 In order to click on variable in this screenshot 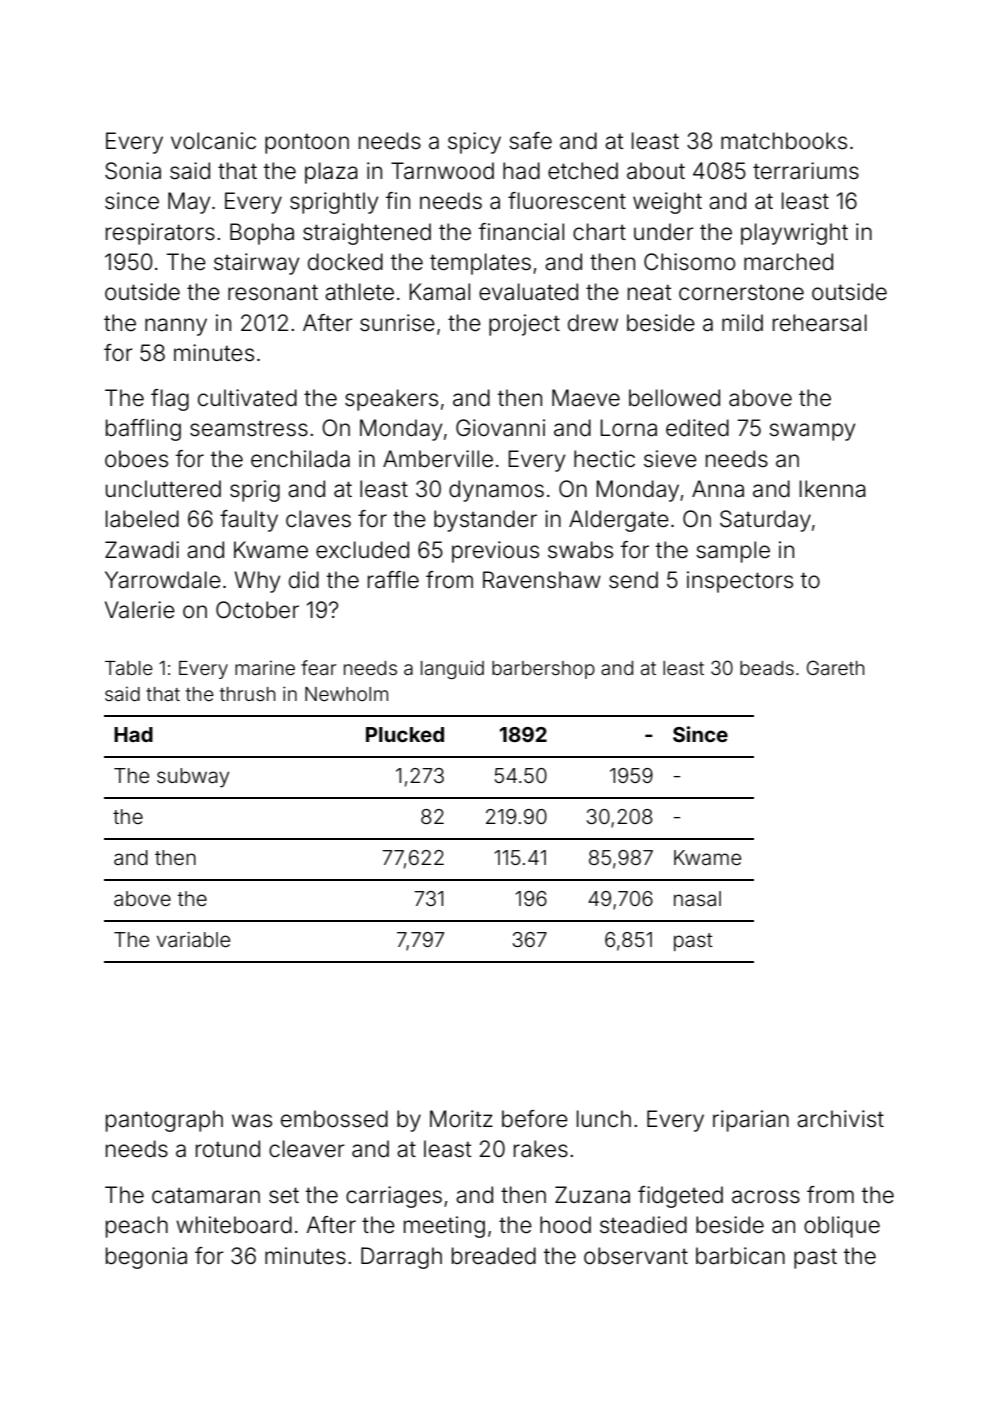, I will do `click(193, 939)`.
